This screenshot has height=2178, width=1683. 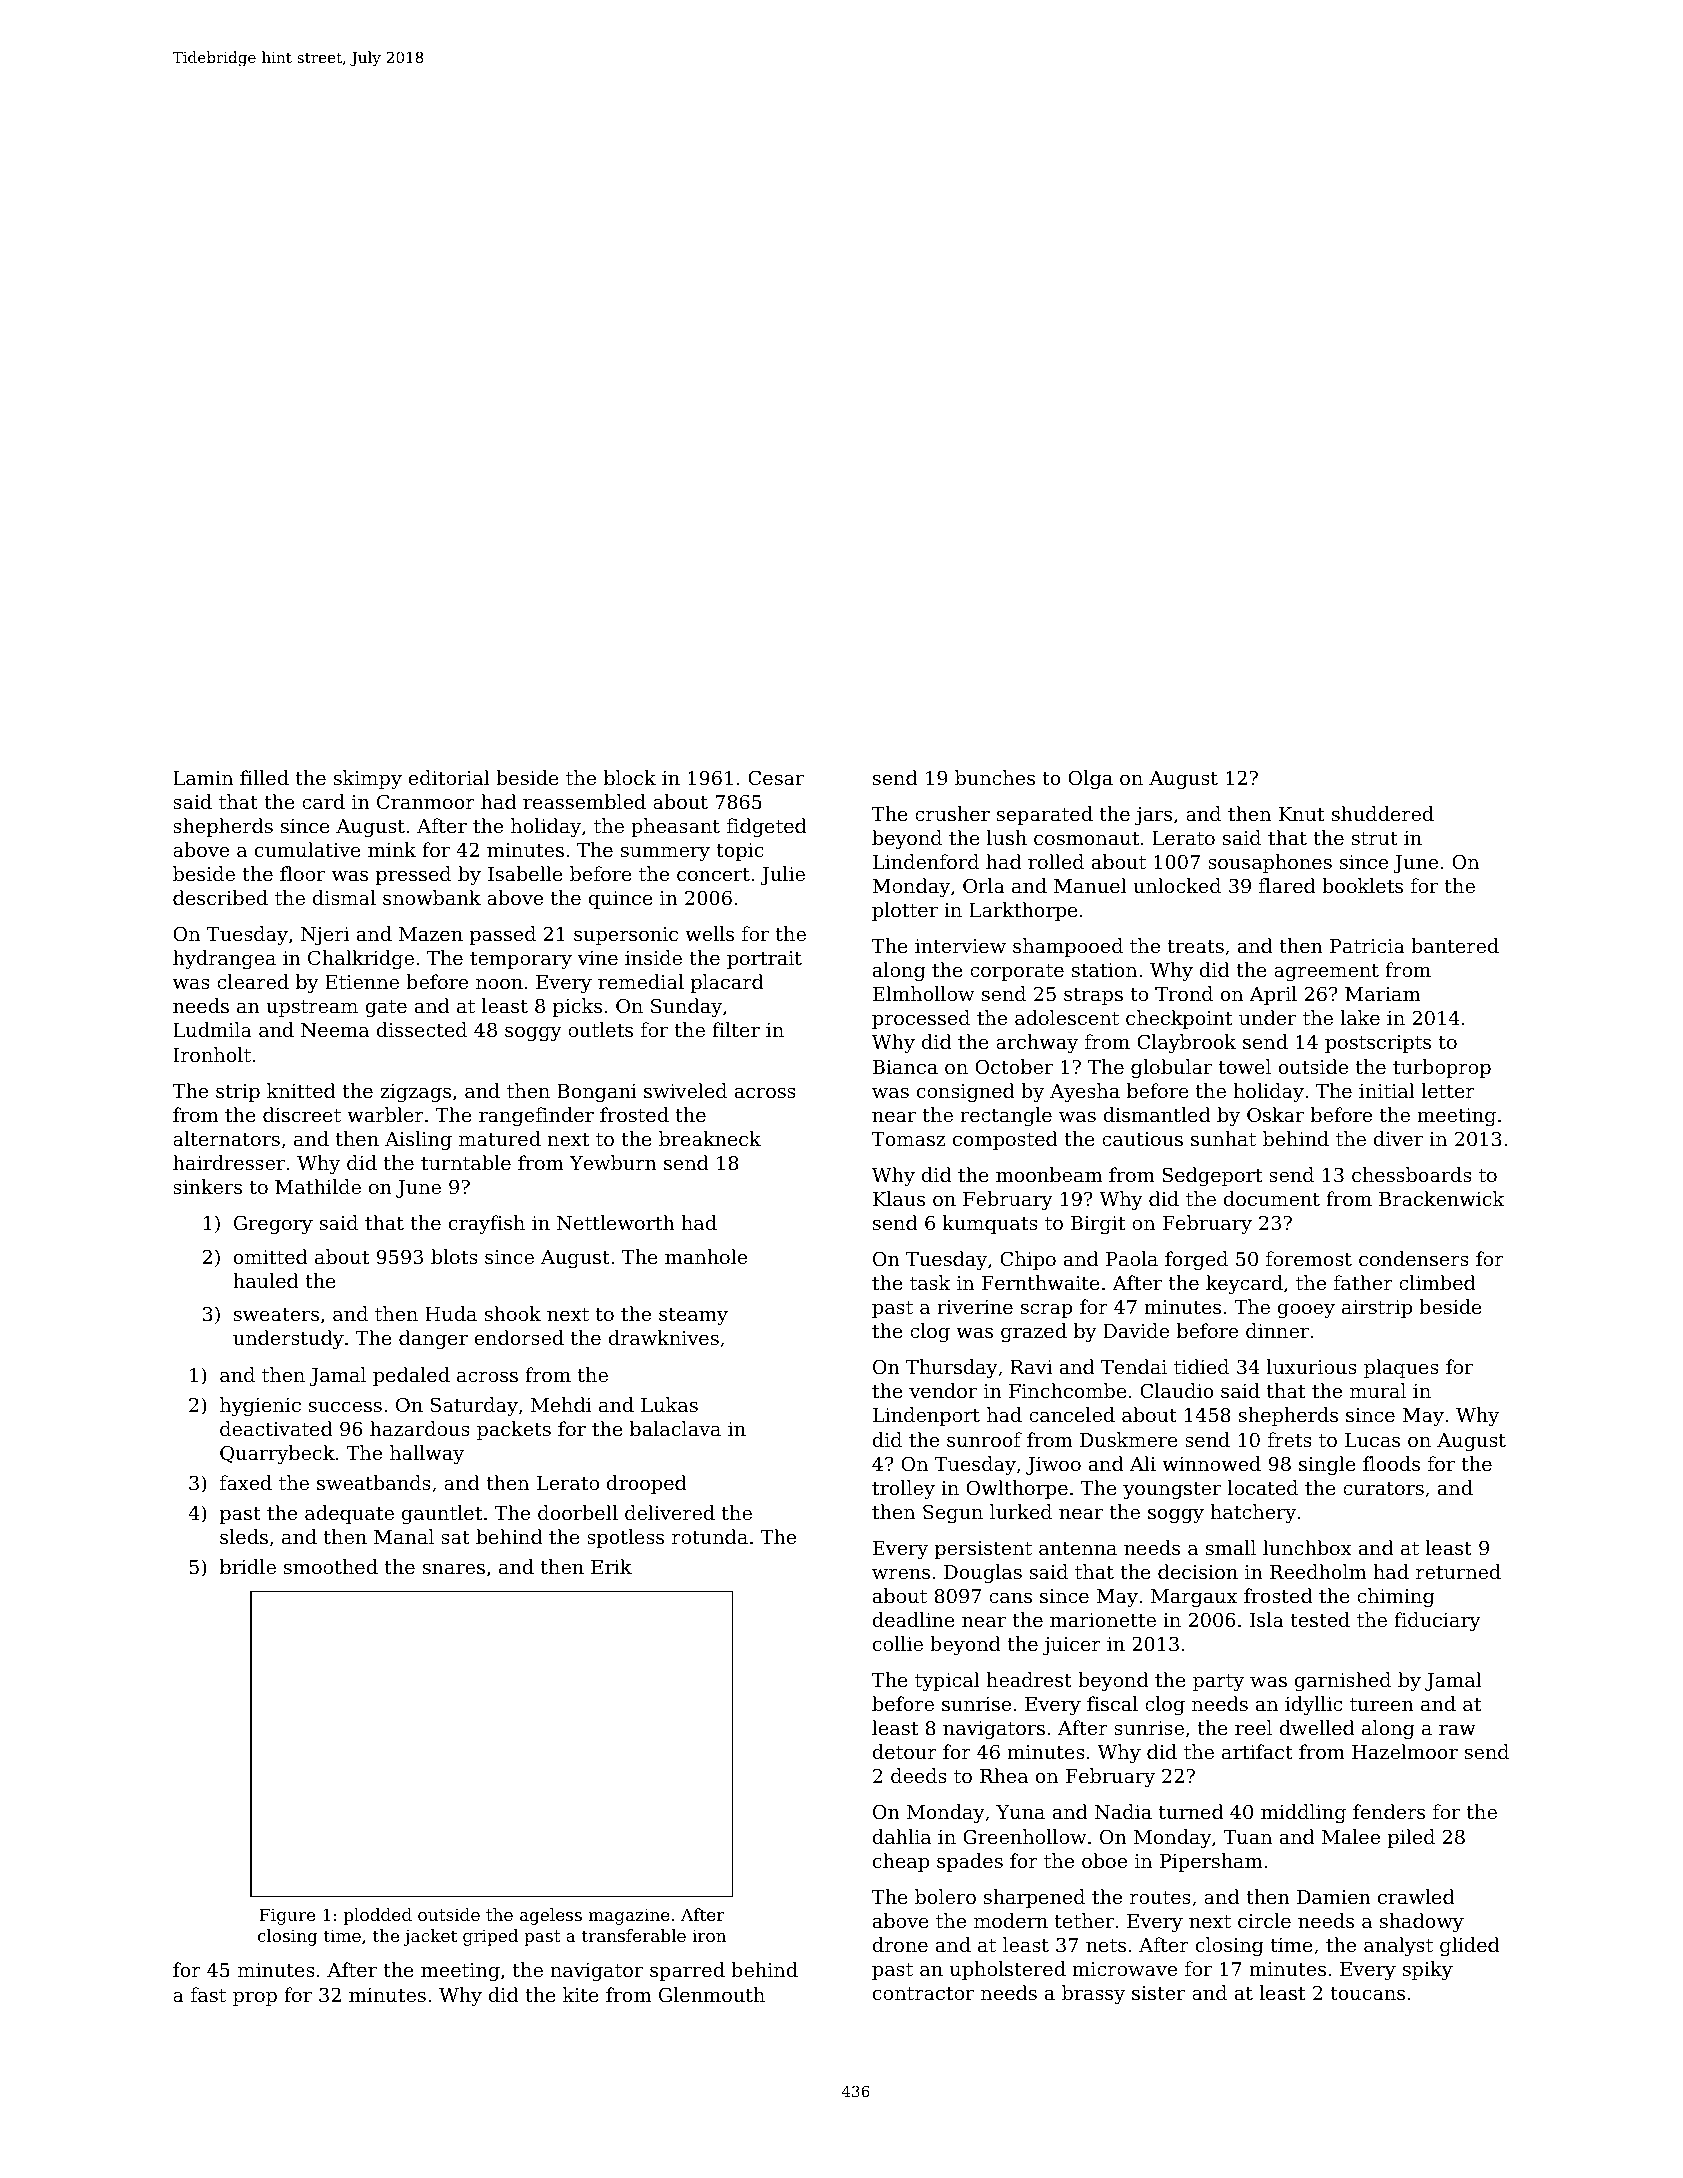 I want to click on editorial, so click(x=449, y=777).
